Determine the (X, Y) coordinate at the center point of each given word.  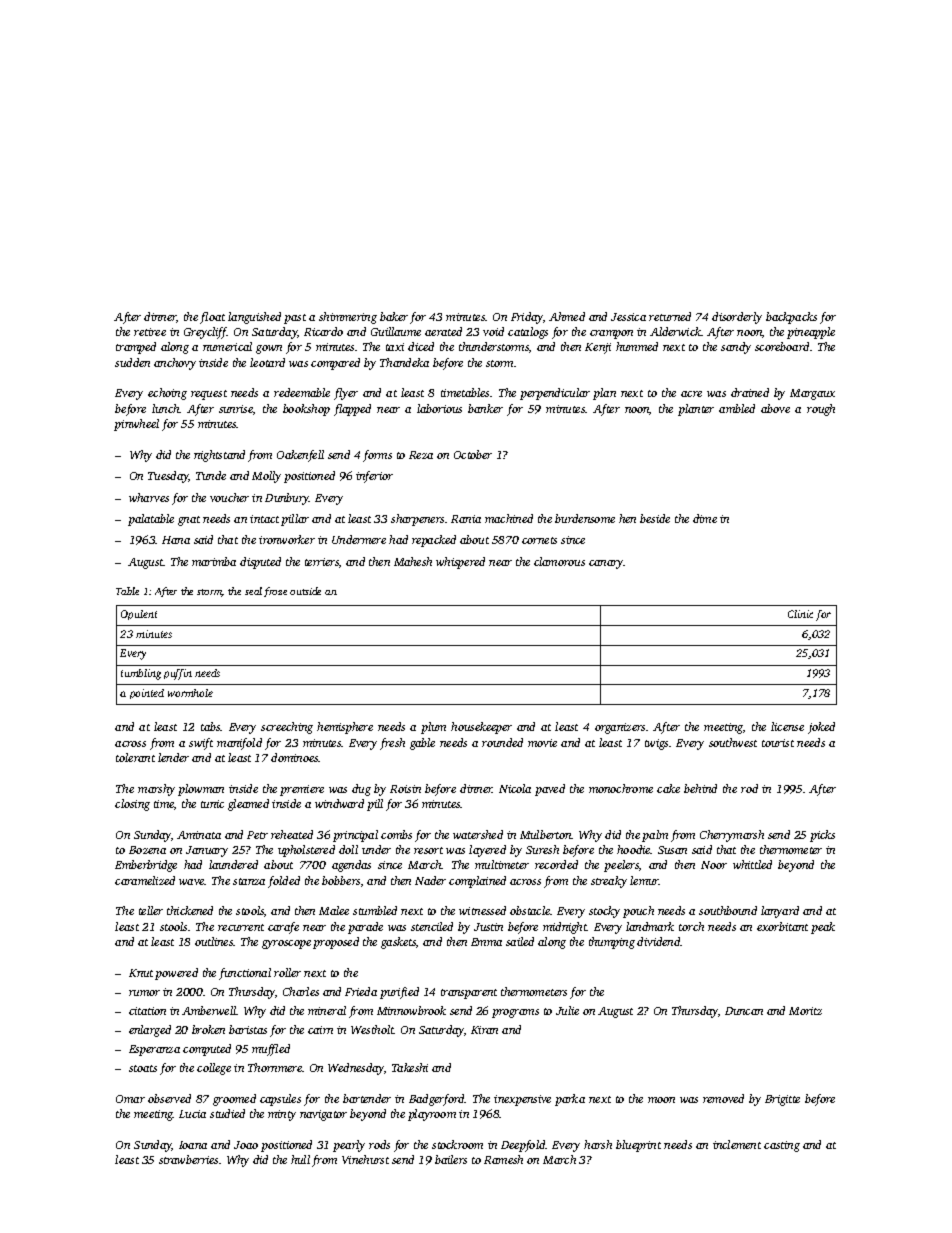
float (212, 318)
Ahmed (567, 316)
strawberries (188, 1159)
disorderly (737, 318)
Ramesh (503, 1159)
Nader (430, 880)
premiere (302, 790)
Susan (672, 850)
